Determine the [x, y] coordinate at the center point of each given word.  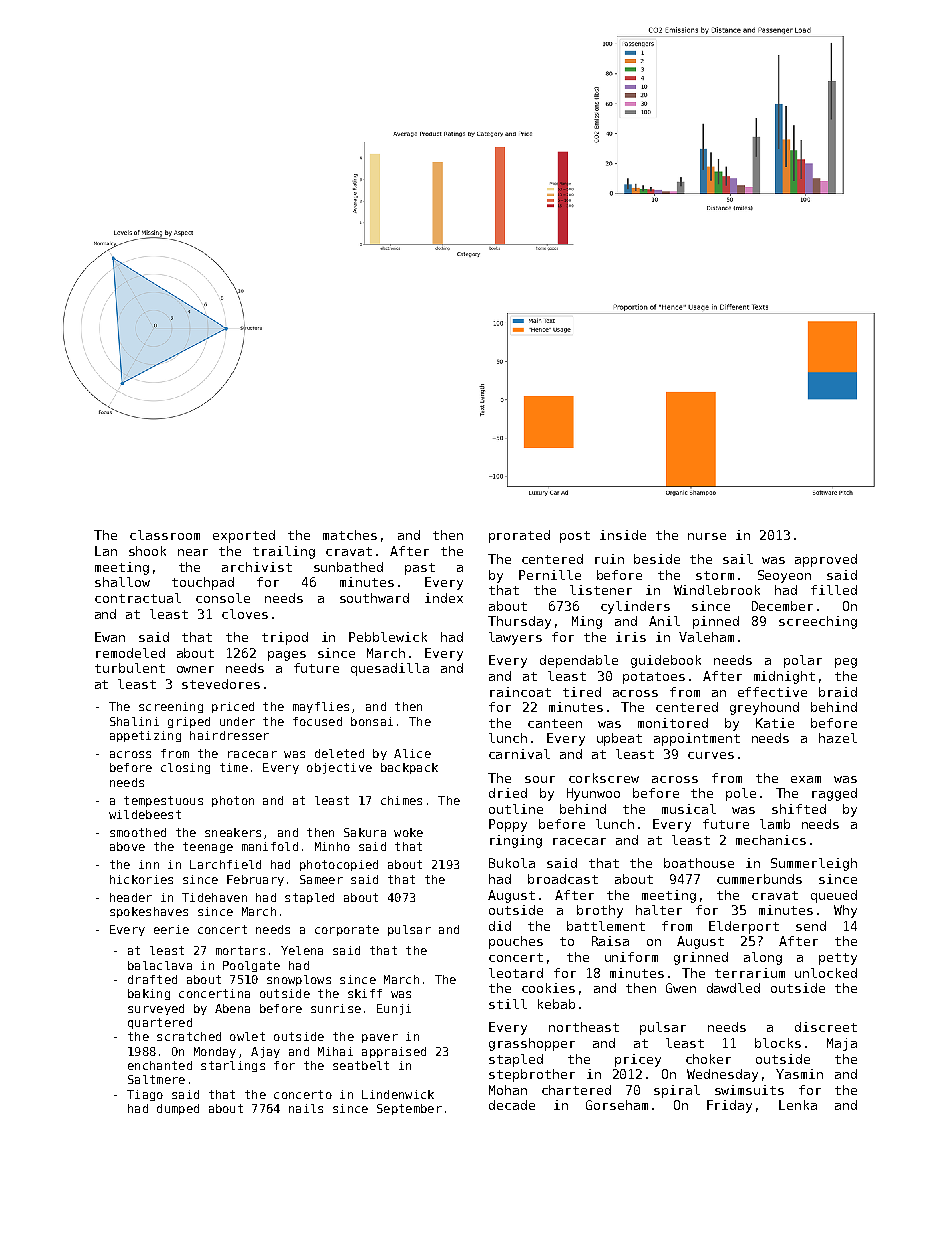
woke [408, 832]
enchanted [160, 1065]
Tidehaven [214, 897]
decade [512, 1105]
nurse [707, 536]
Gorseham [617, 1105]
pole [741, 794]
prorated [519, 536]
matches [350, 535]
